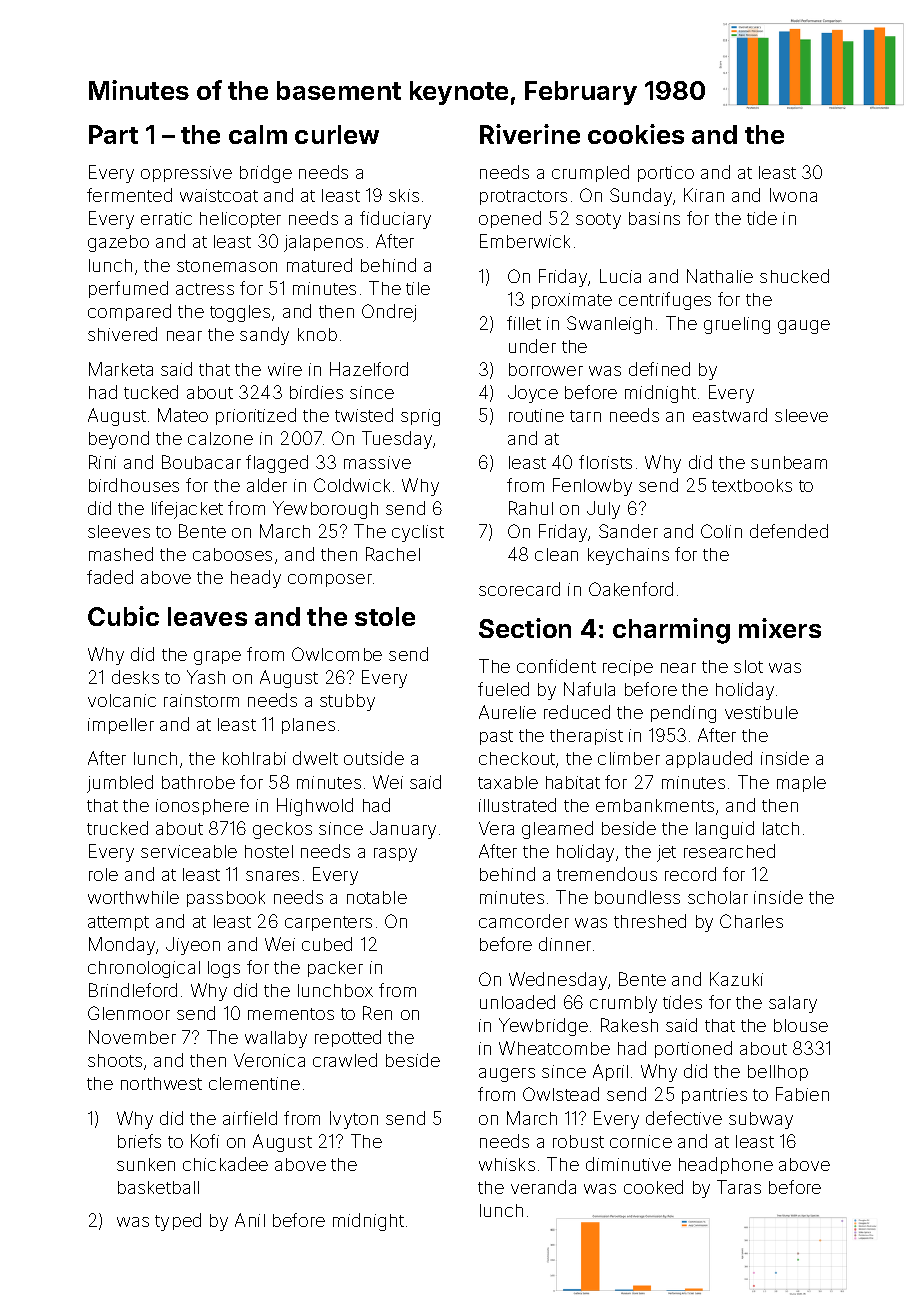 This image has width=924, height=1314. I want to click on Taras, so click(739, 1187).
